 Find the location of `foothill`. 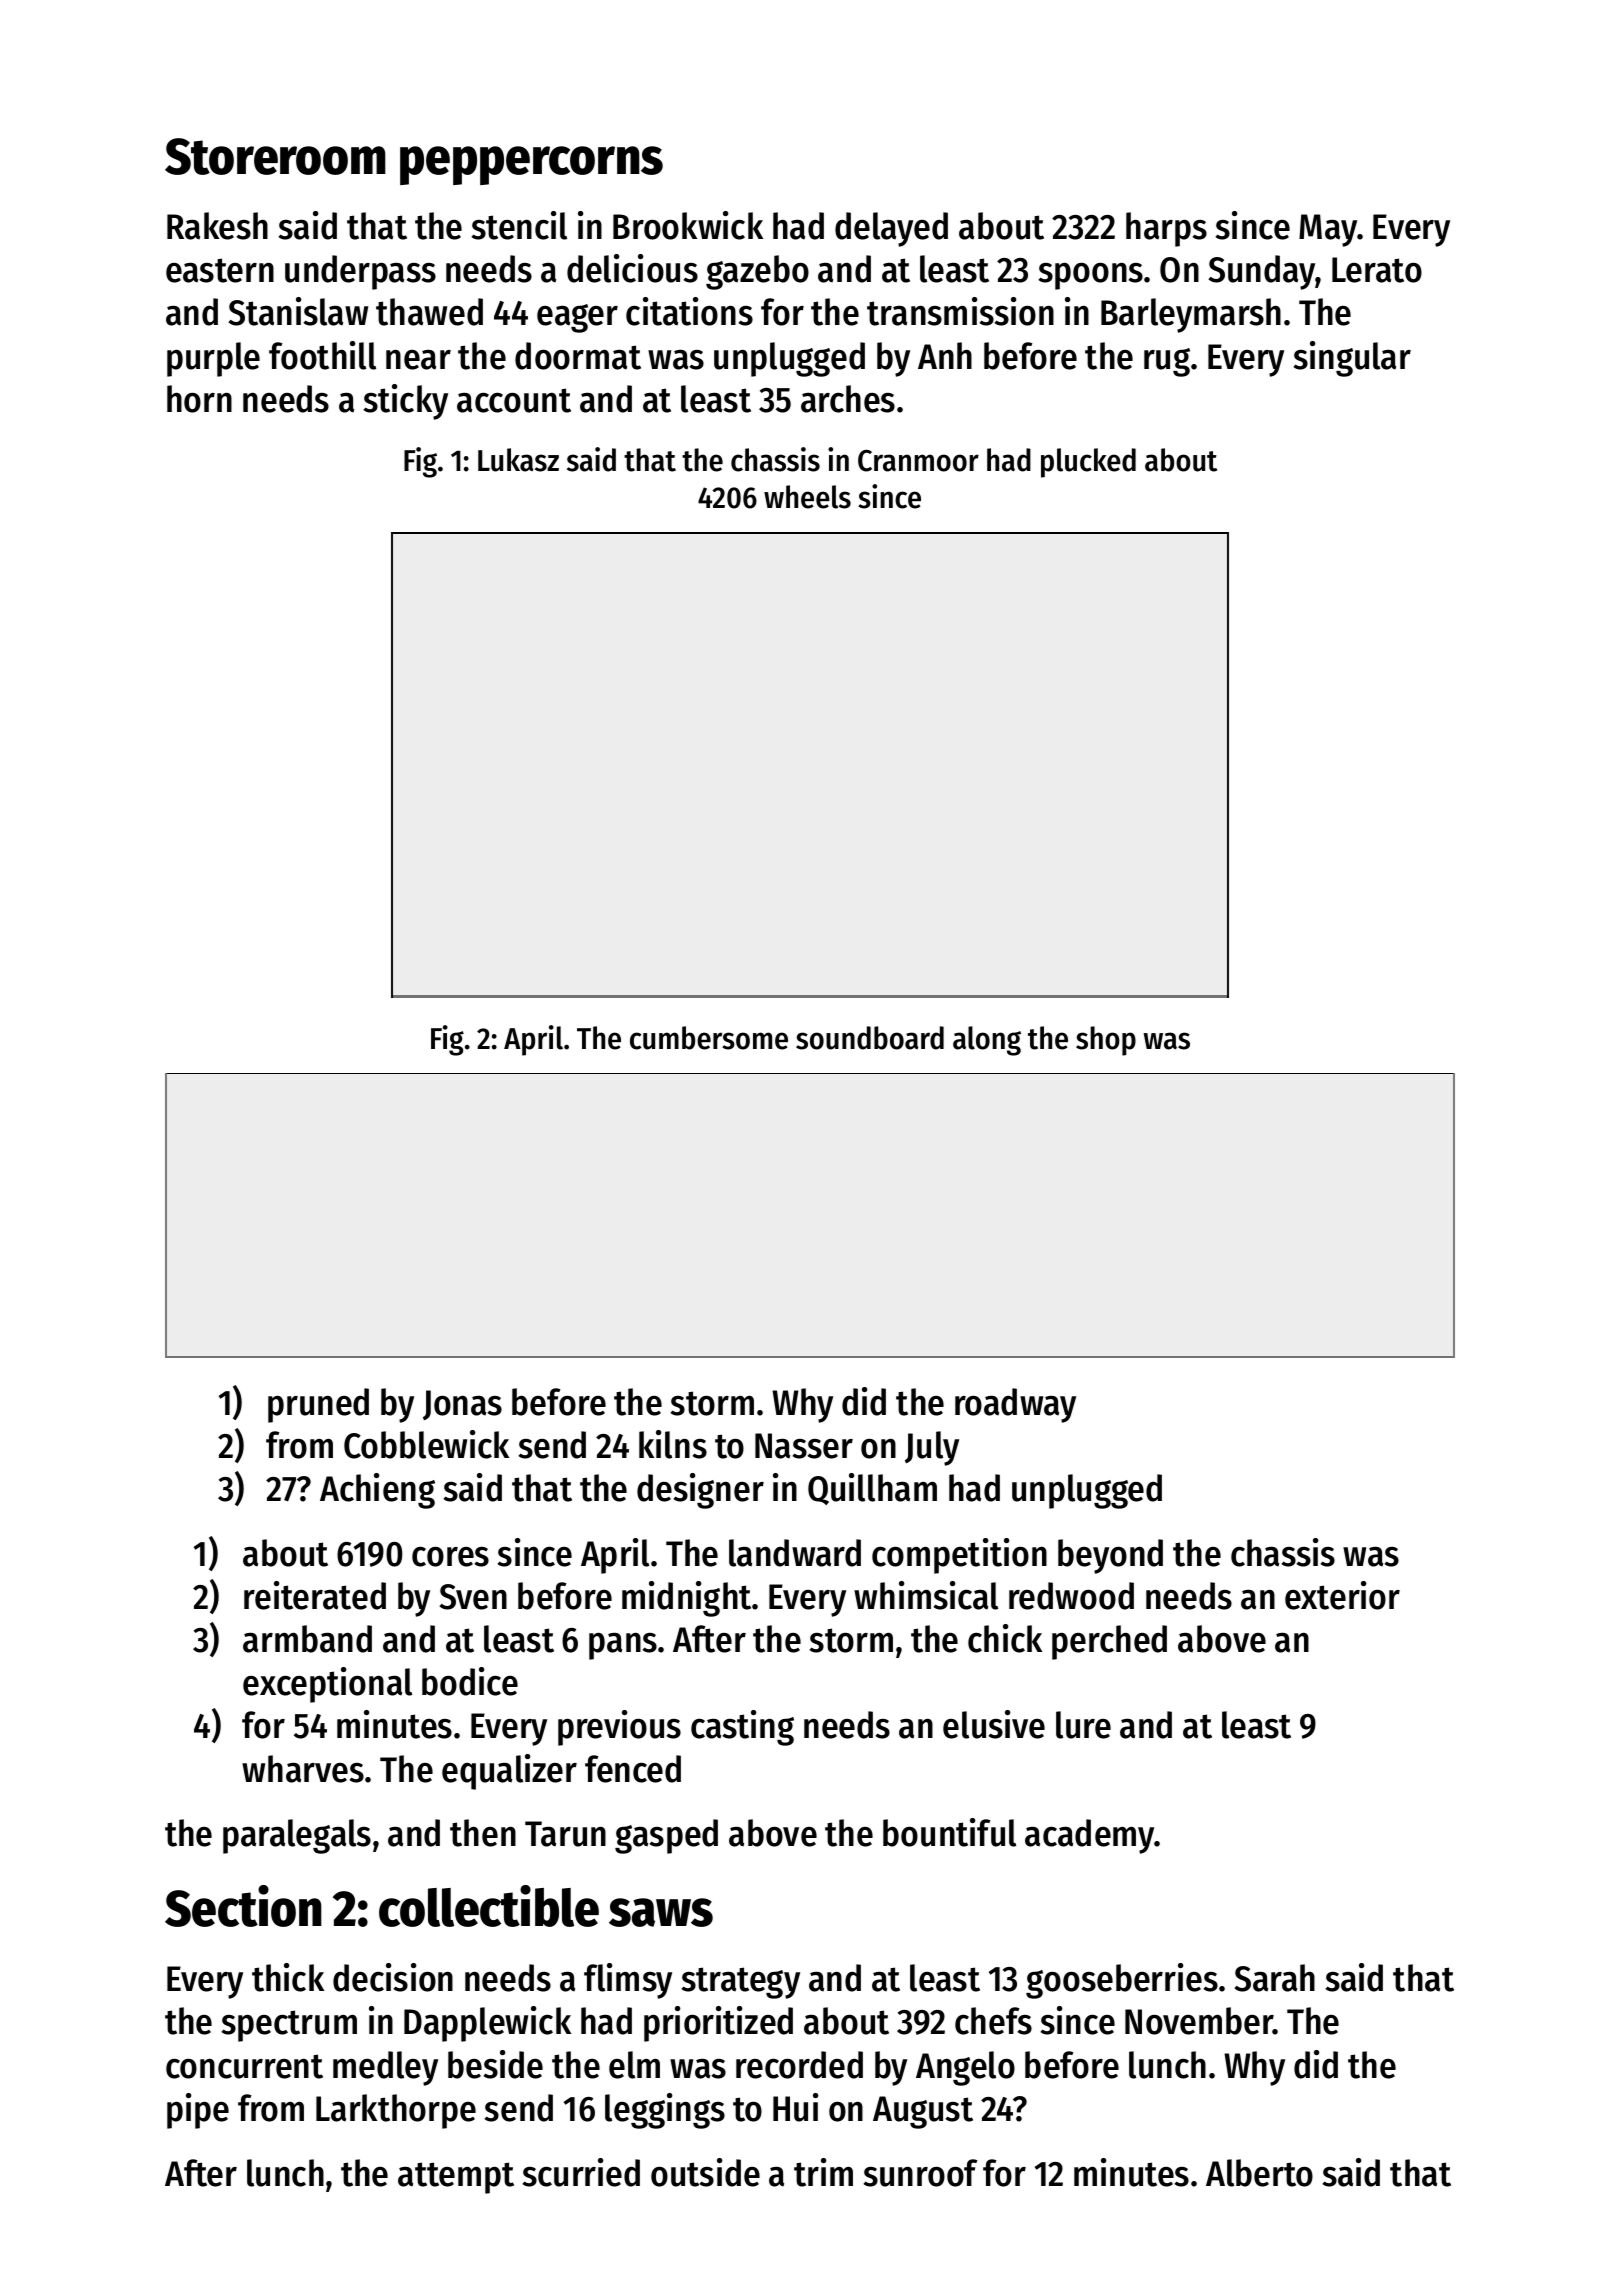

foothill is located at coordinates (322, 355).
